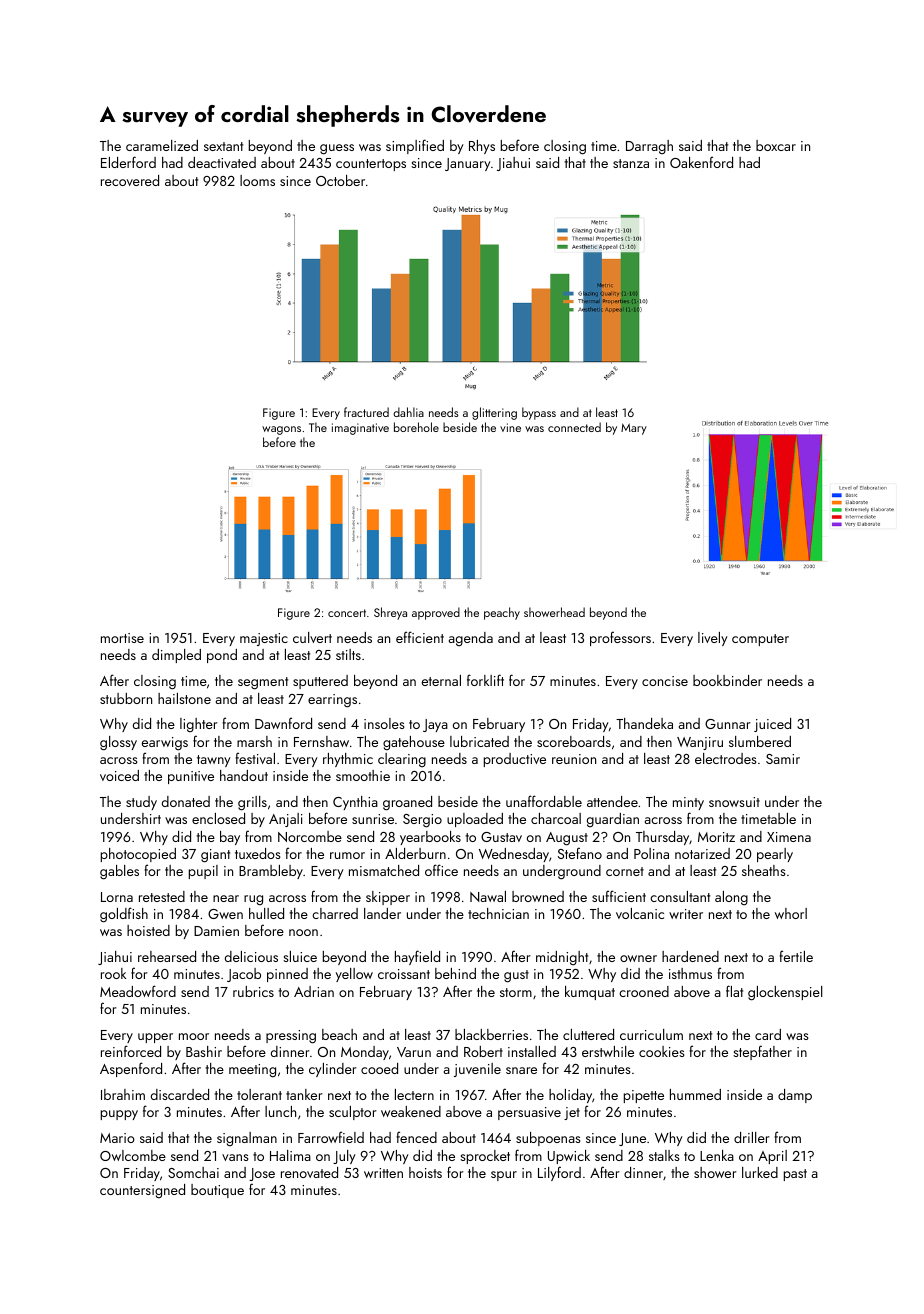  What do you see at coordinates (764, 870) in the document?
I see `sheaths` at bounding box center [764, 870].
